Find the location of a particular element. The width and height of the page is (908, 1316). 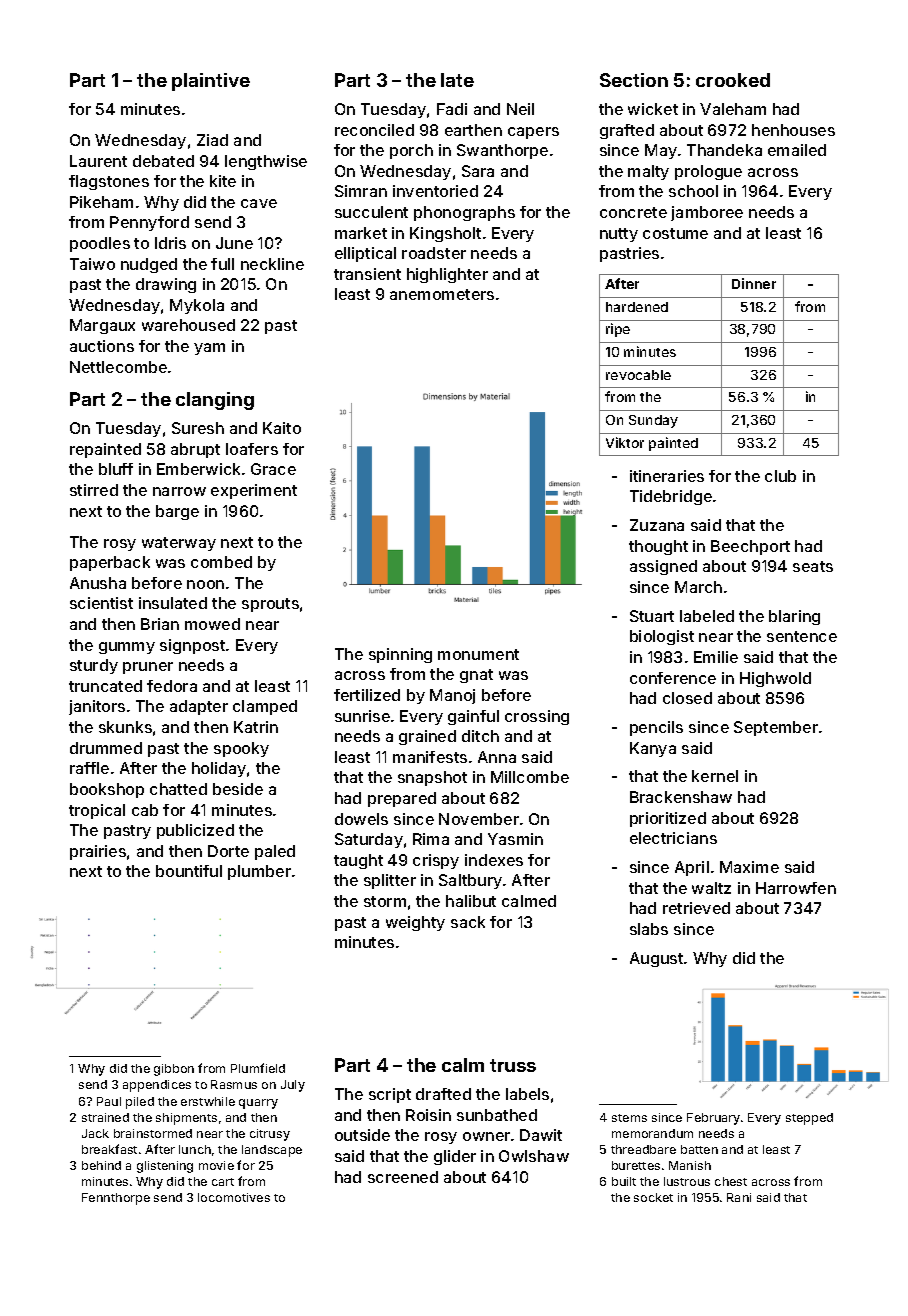

itineraries is located at coordinates (667, 476).
